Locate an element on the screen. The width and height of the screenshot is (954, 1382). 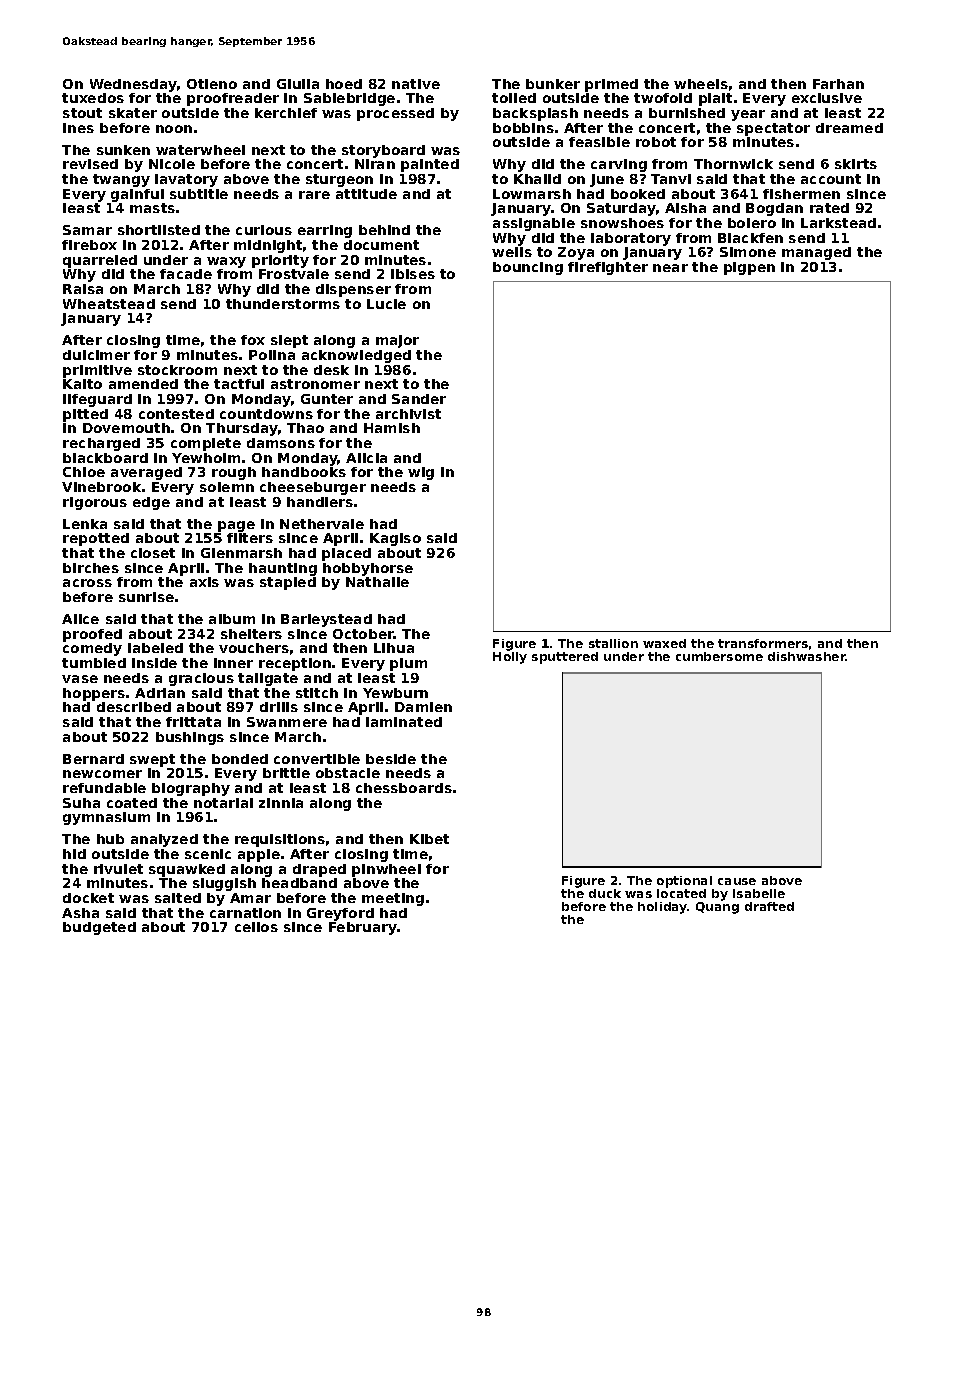
draped is located at coordinates (319, 870).
